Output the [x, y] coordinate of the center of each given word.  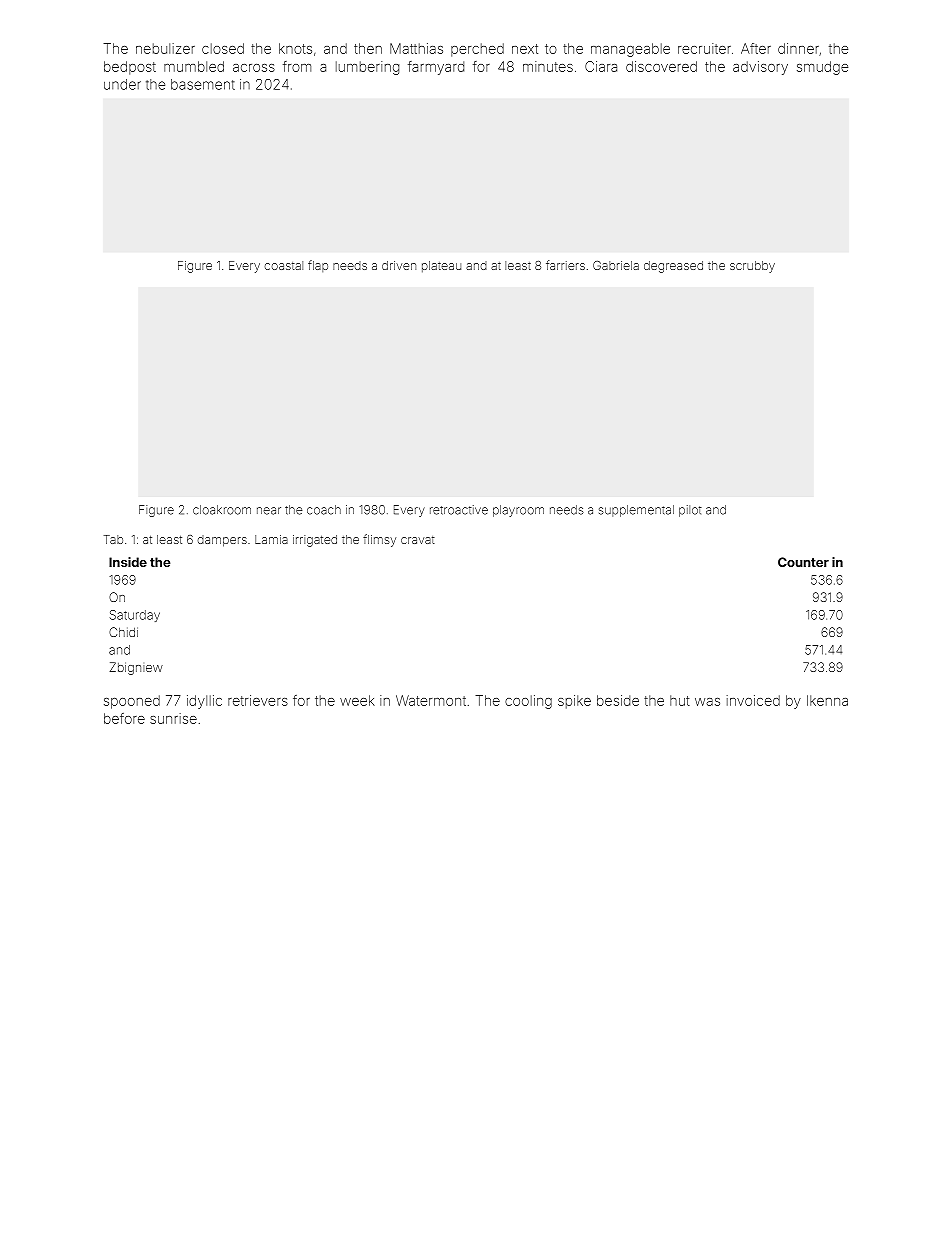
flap [318, 266]
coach [324, 510]
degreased [673, 267]
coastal [283, 265]
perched [477, 50]
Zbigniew [136, 668]
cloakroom [222, 510]
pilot [690, 511]
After [756, 48]
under [122, 84]
